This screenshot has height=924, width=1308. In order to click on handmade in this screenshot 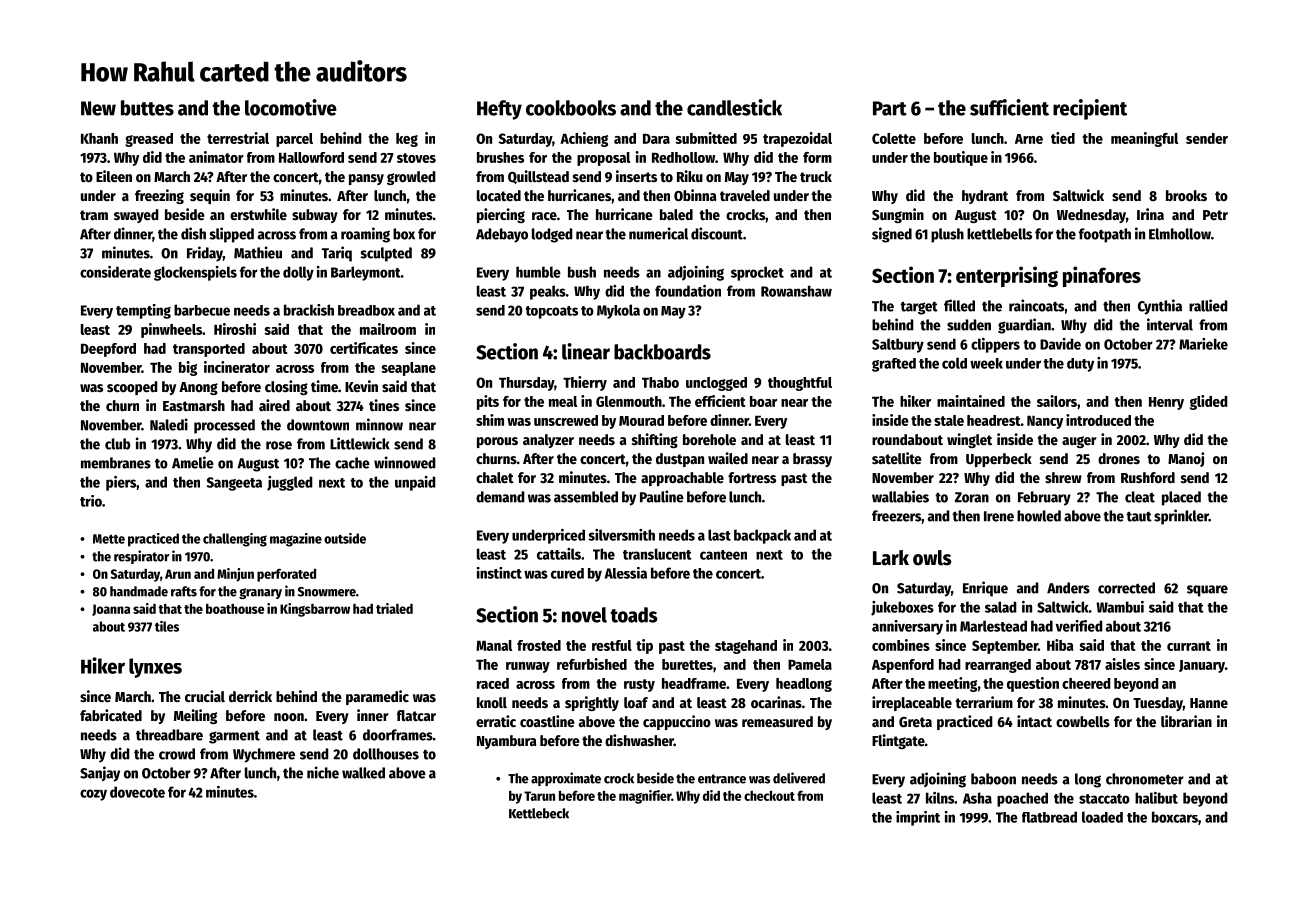, I will do `click(139, 591)`.
